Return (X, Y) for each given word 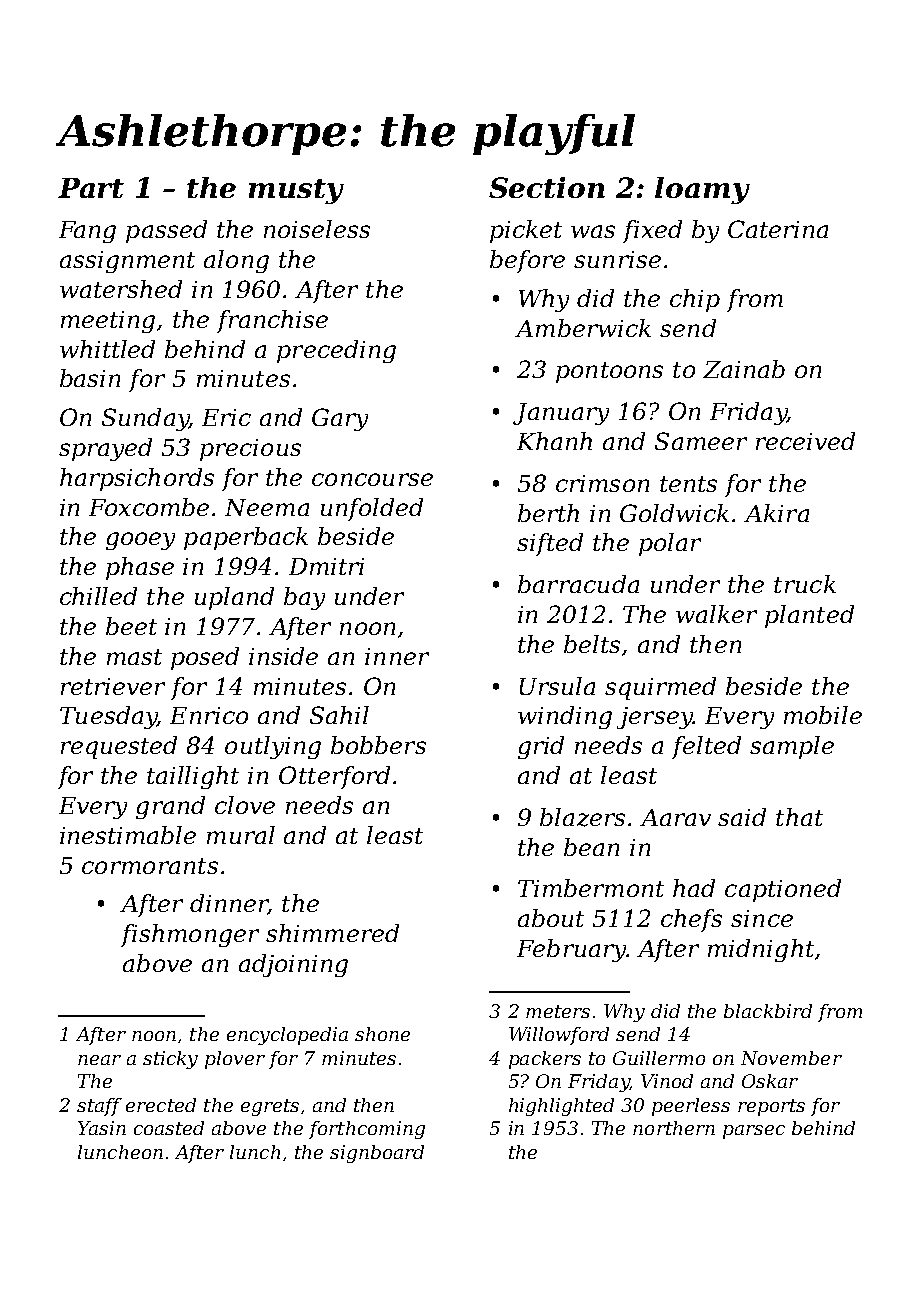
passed (166, 231)
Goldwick (674, 513)
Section (547, 187)
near (99, 1060)
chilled (98, 596)
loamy (702, 190)
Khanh (554, 441)
